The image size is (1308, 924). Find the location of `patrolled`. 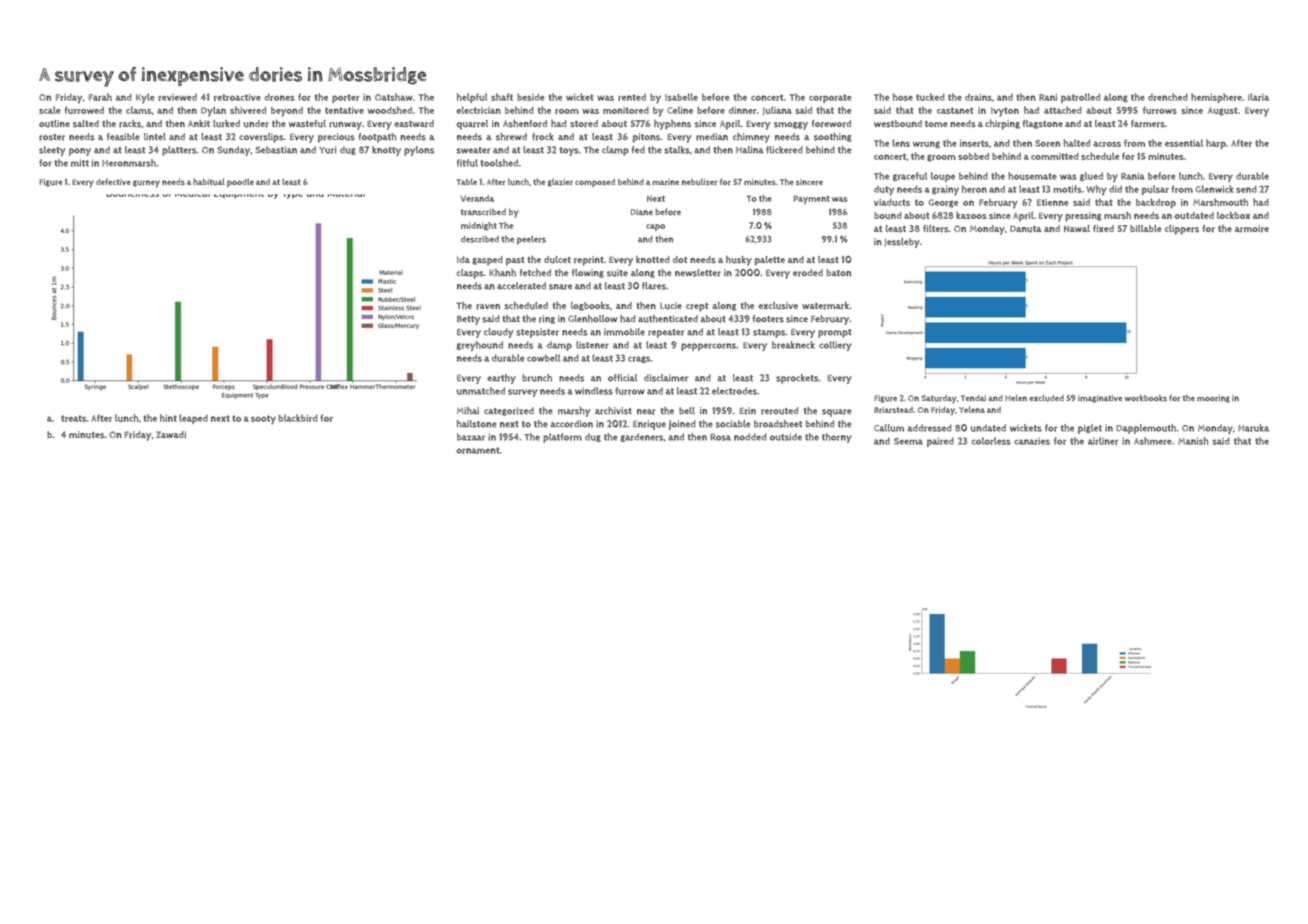

patrolled is located at coordinates (1080, 98).
